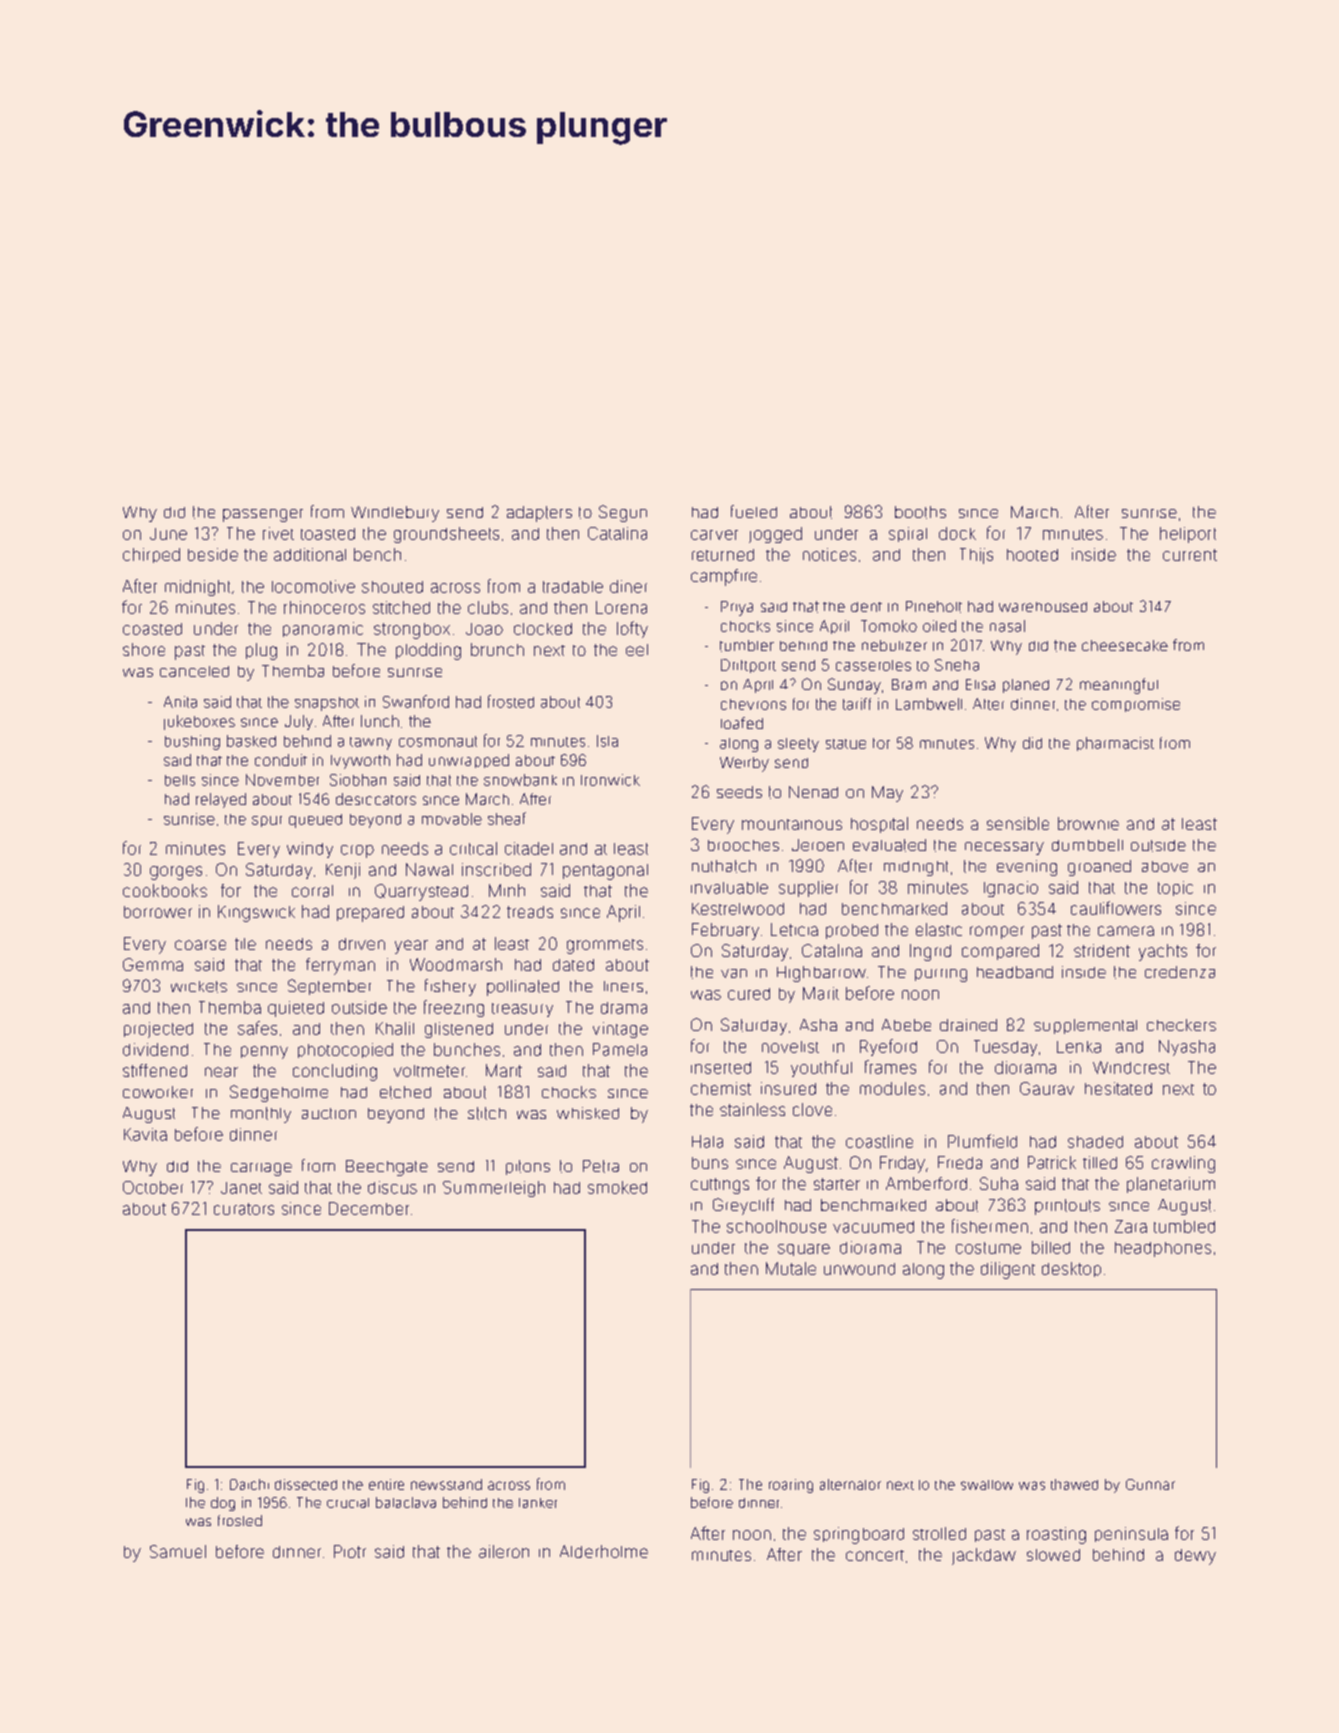 The height and width of the screenshot is (1733, 1339). Describe the element at coordinates (1183, 1164) in the screenshot. I see `crawling` at that location.
